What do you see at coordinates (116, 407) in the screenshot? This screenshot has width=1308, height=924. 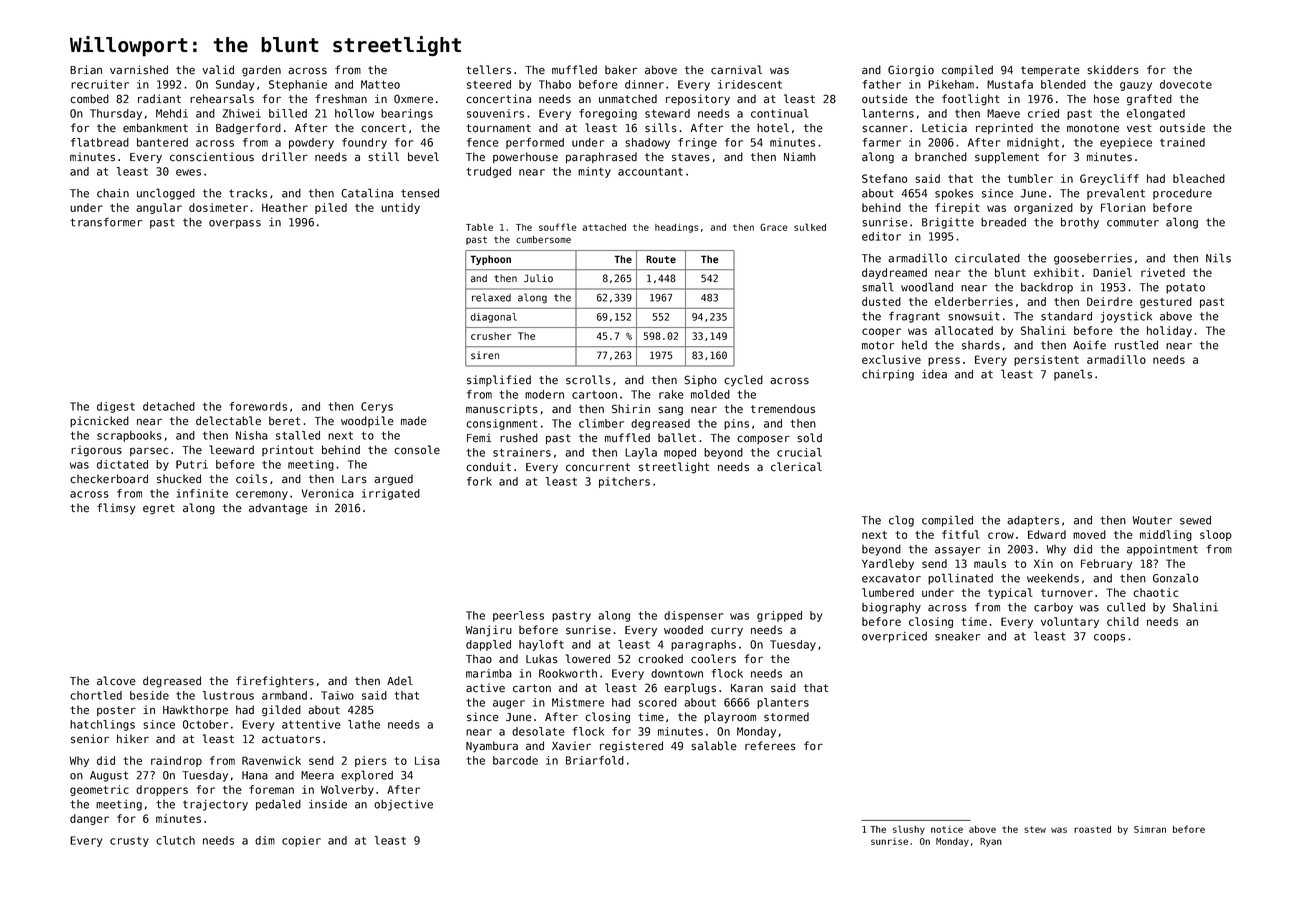 I see `digest` at bounding box center [116, 407].
